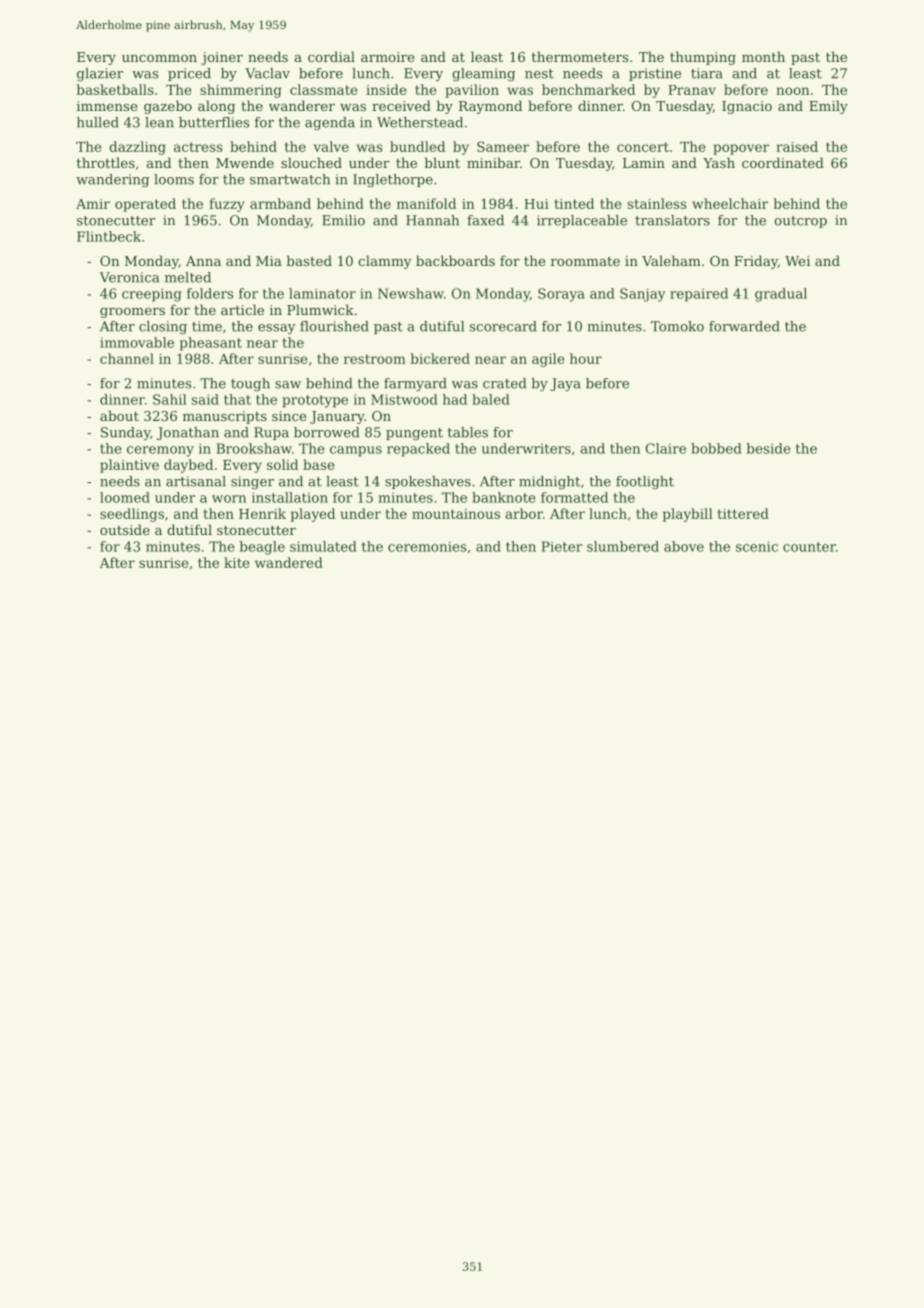  Describe the element at coordinates (160, 451) in the screenshot. I see `ceremony` at that location.
